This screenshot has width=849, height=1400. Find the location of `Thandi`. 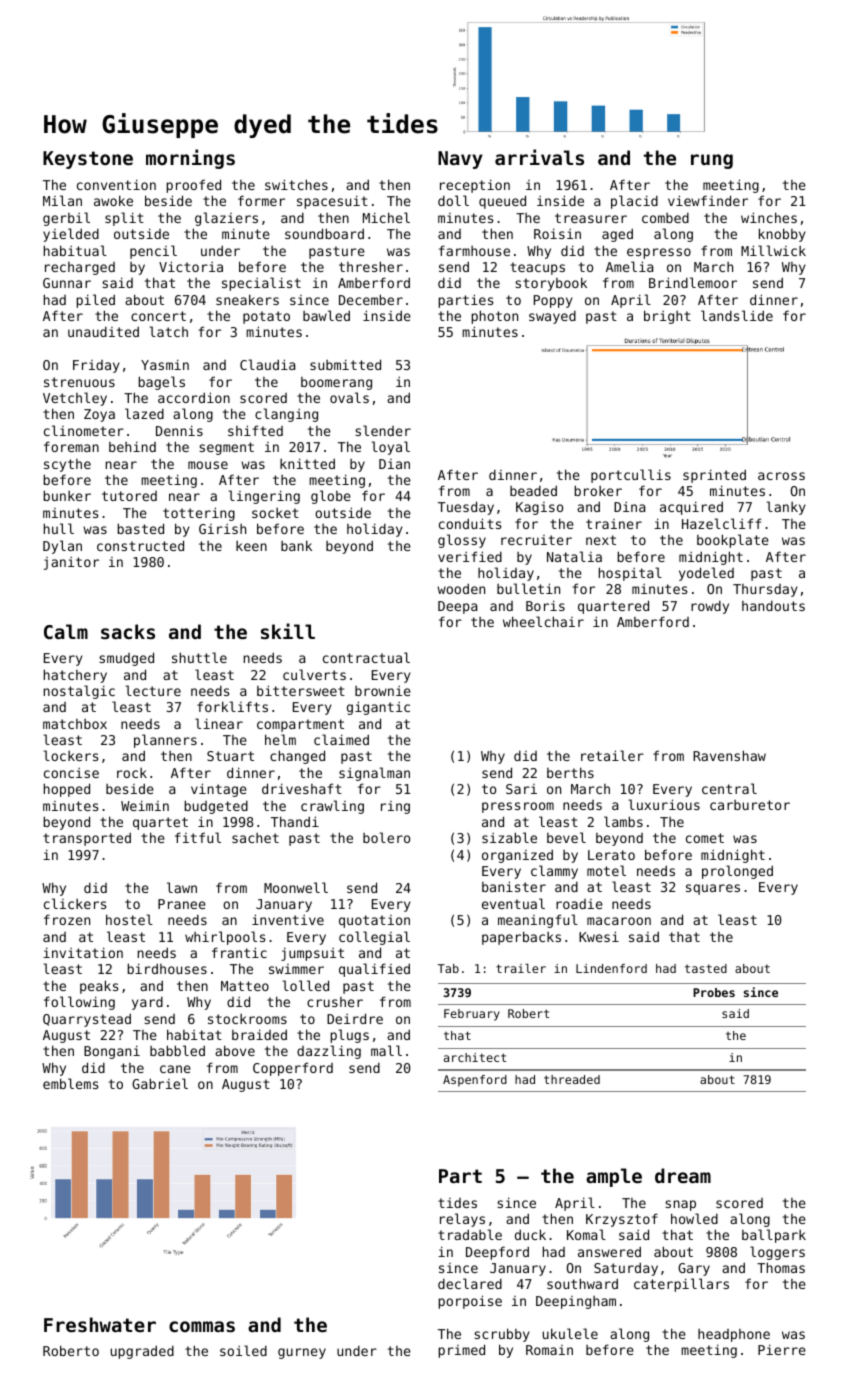

Thandi is located at coordinates (295, 821).
